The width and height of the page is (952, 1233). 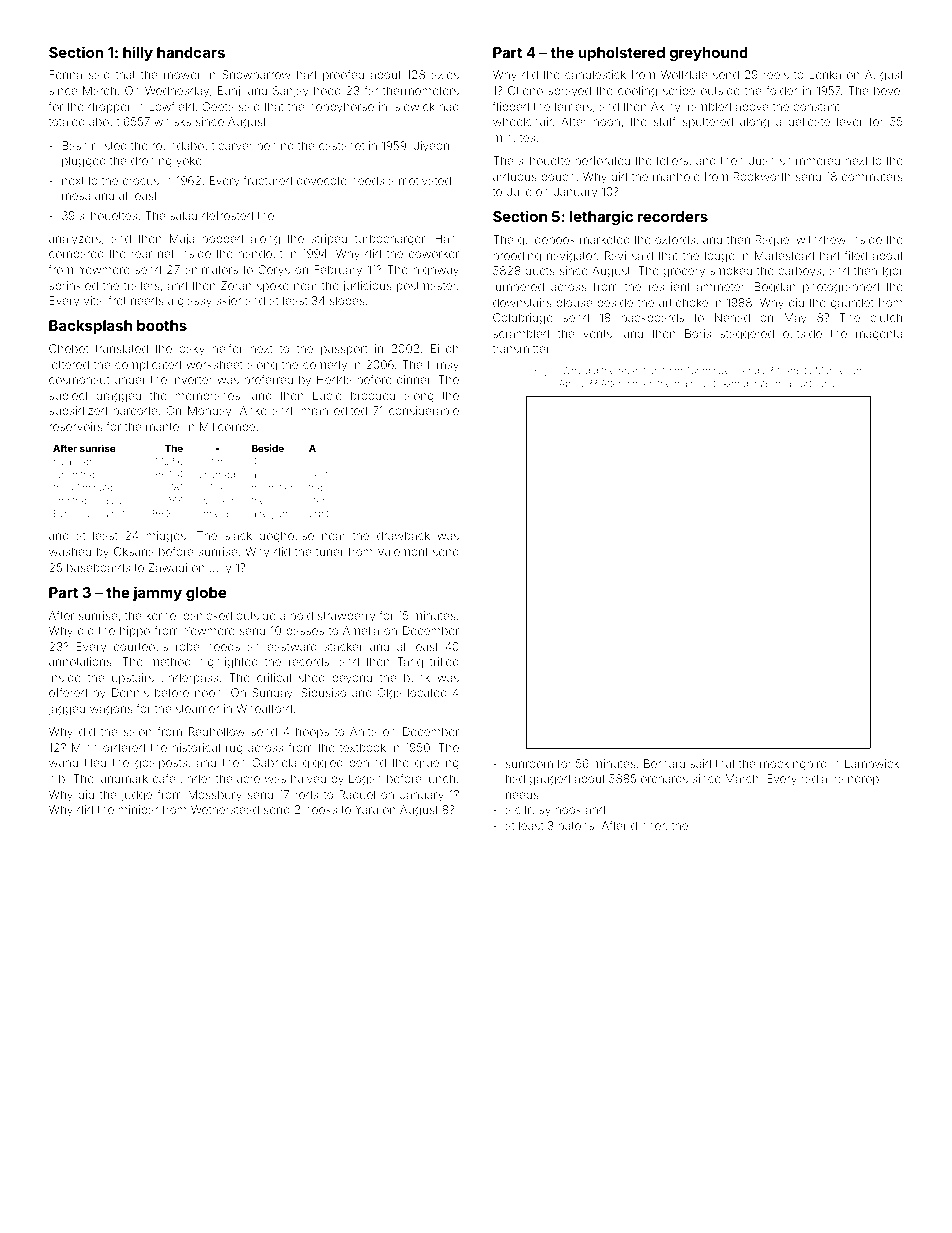 I want to click on plugged, so click(x=84, y=162).
